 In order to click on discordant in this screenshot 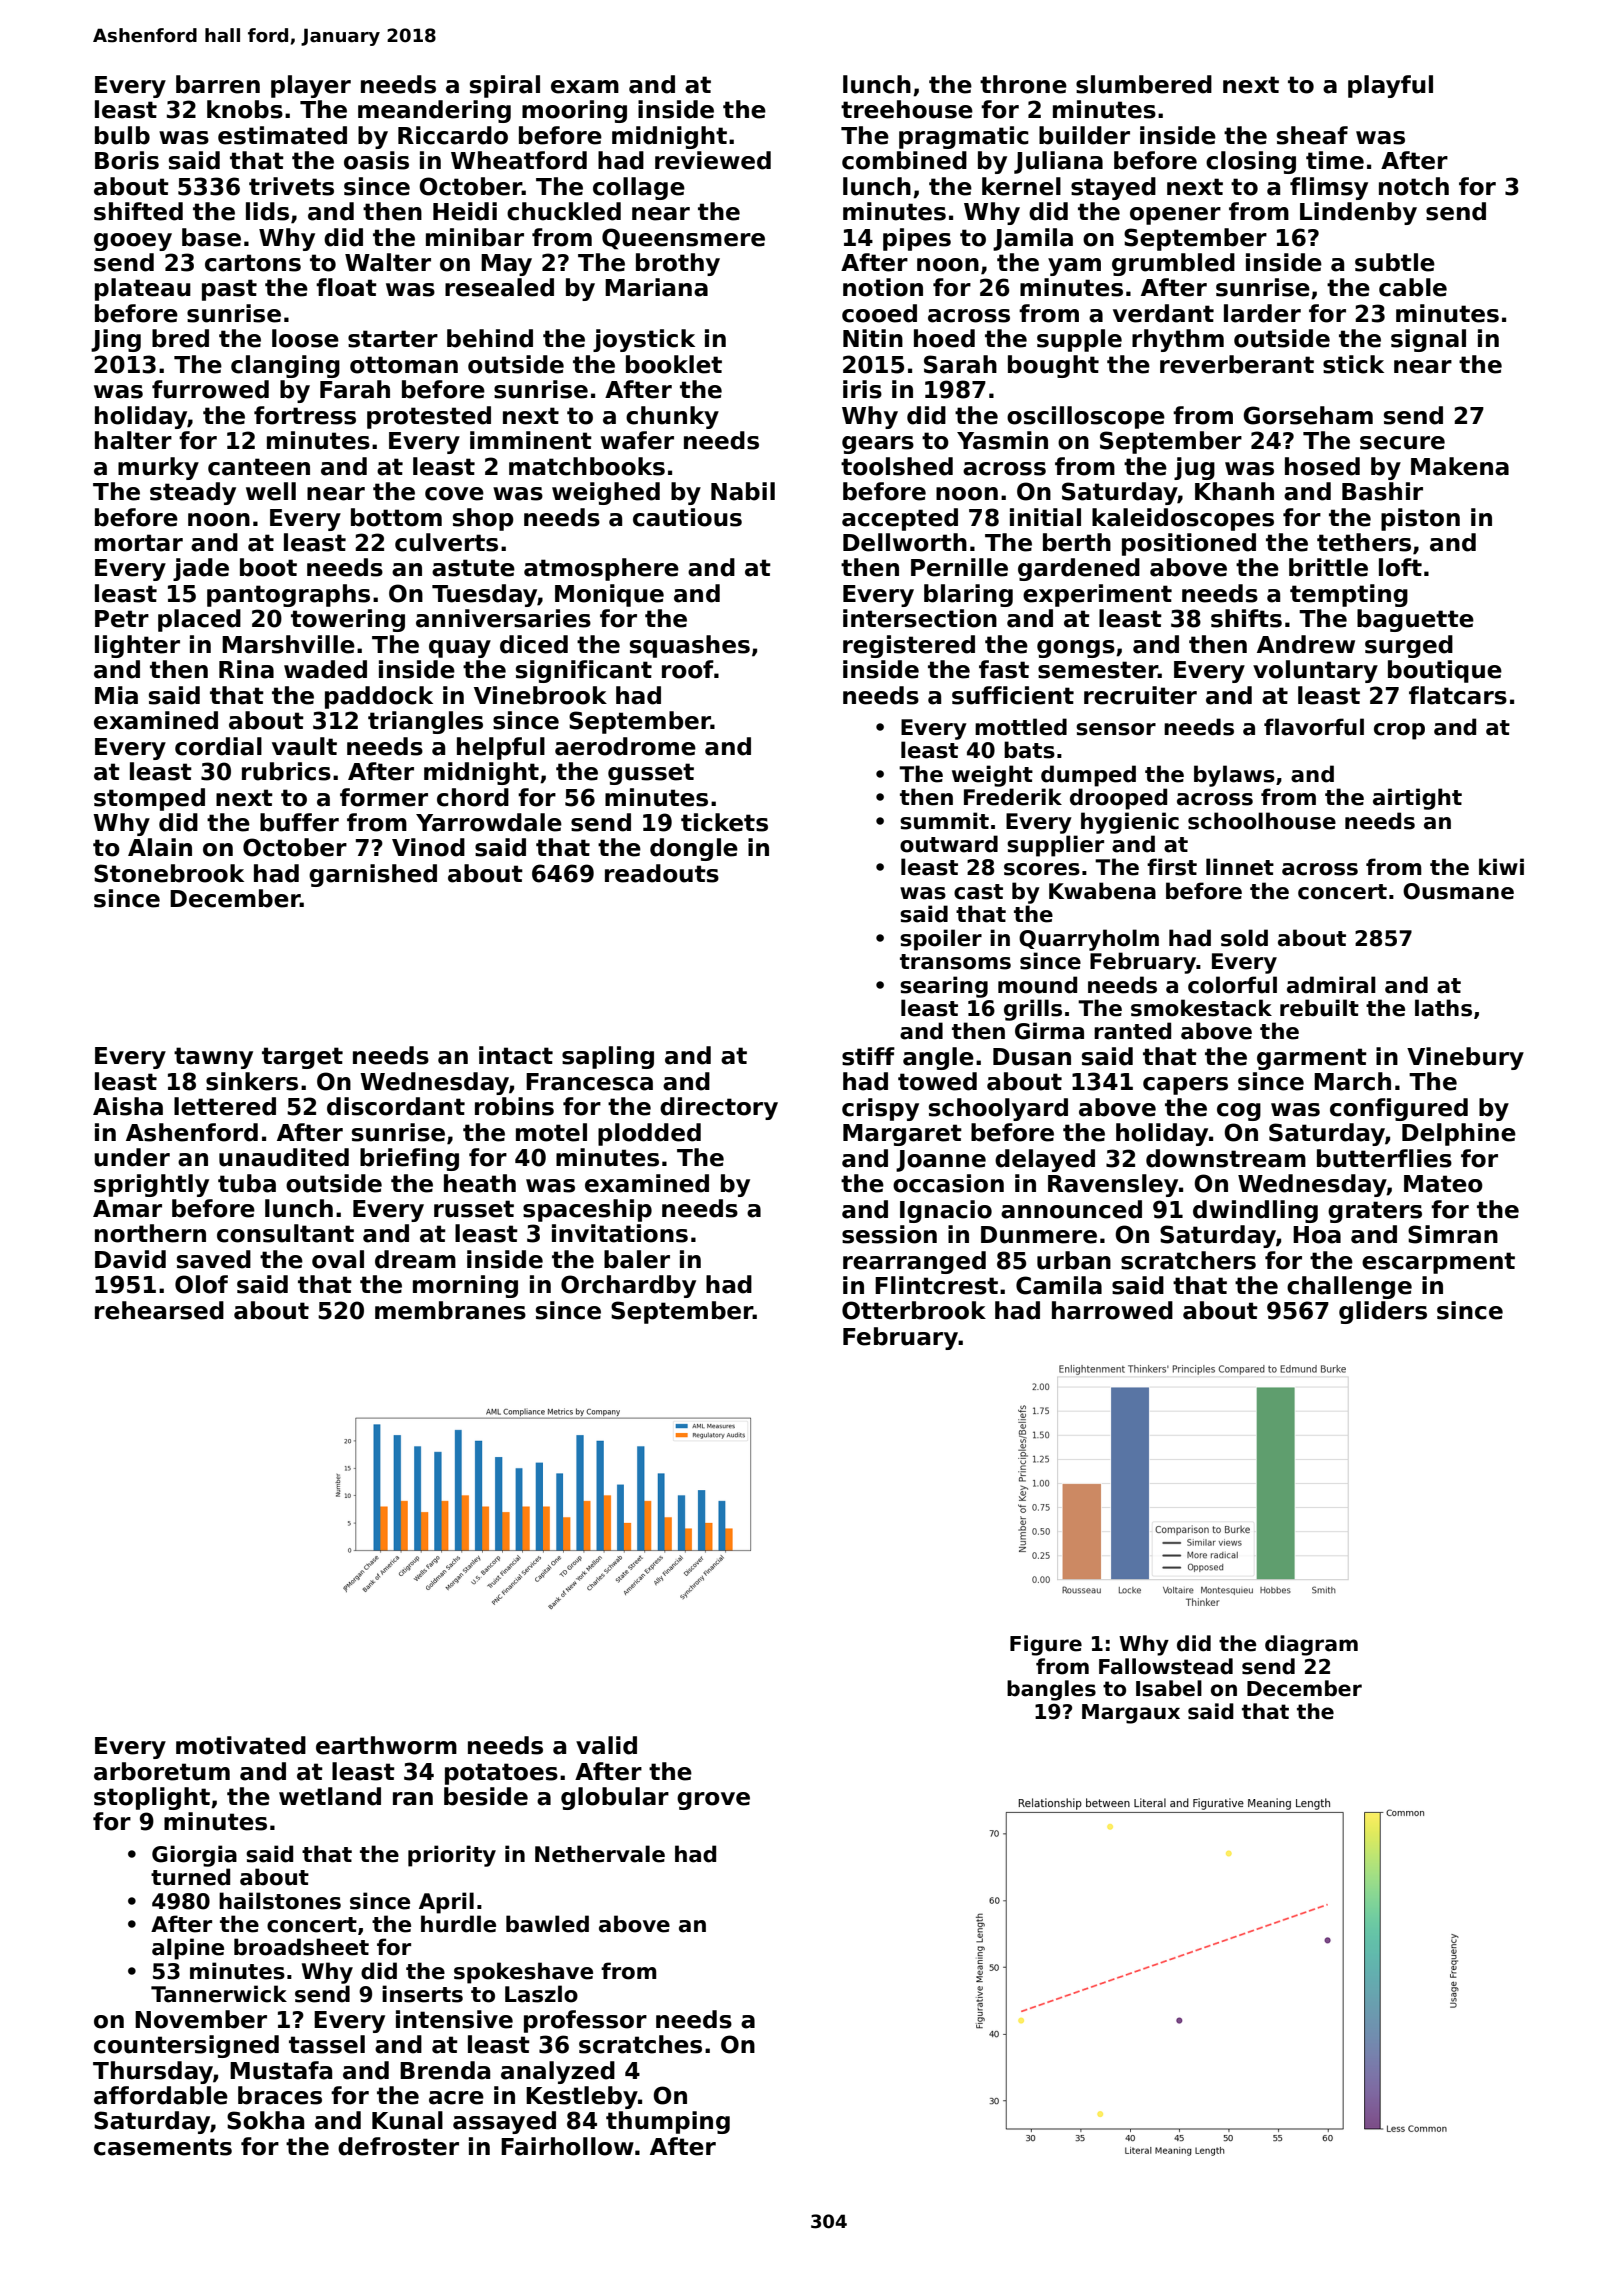, I will do `click(396, 1106)`.
